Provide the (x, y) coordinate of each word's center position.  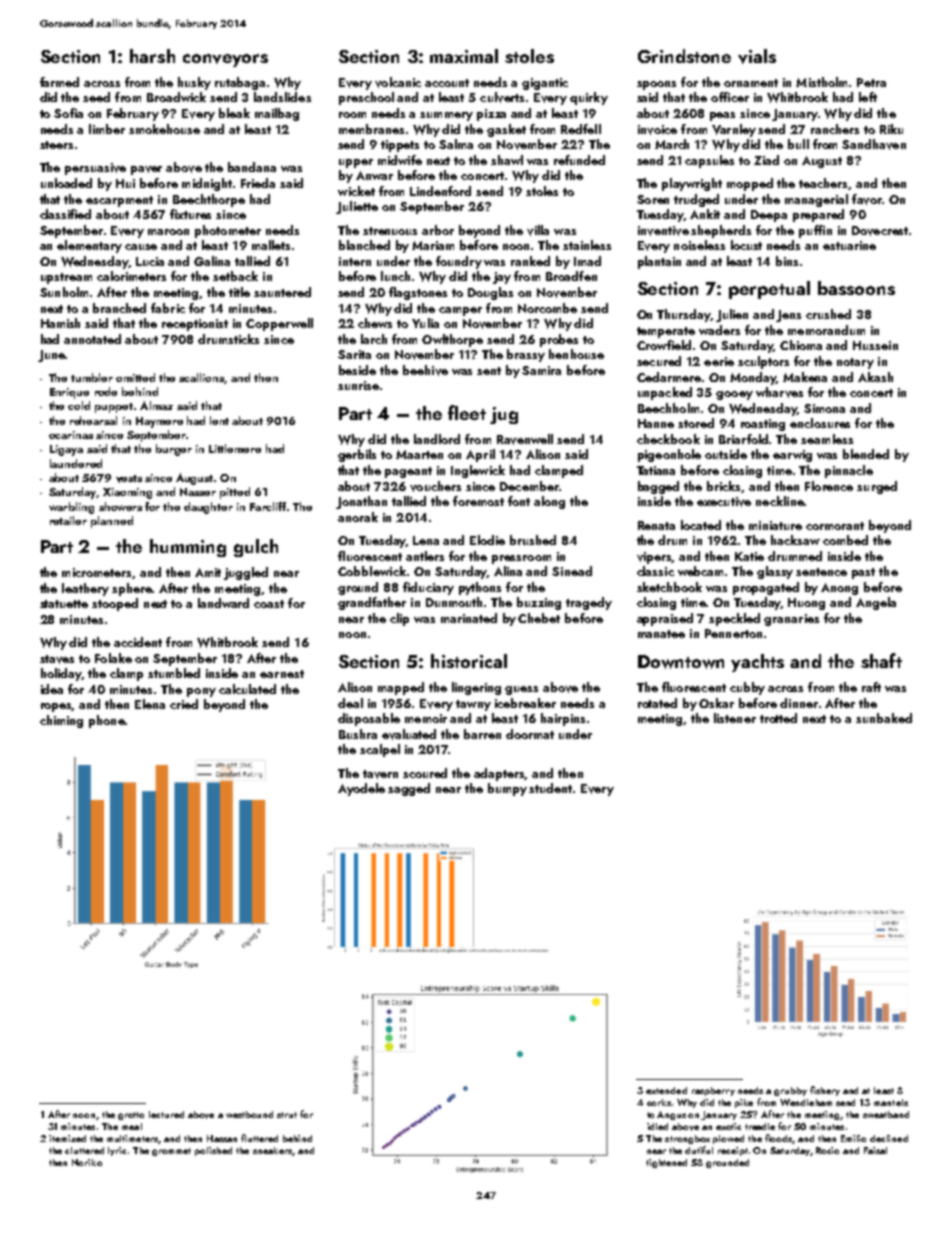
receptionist (195, 325)
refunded (579, 160)
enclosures (820, 423)
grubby (790, 1091)
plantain (659, 262)
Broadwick (176, 97)
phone (107, 721)
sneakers (272, 1150)
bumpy (507, 789)
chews (375, 323)
